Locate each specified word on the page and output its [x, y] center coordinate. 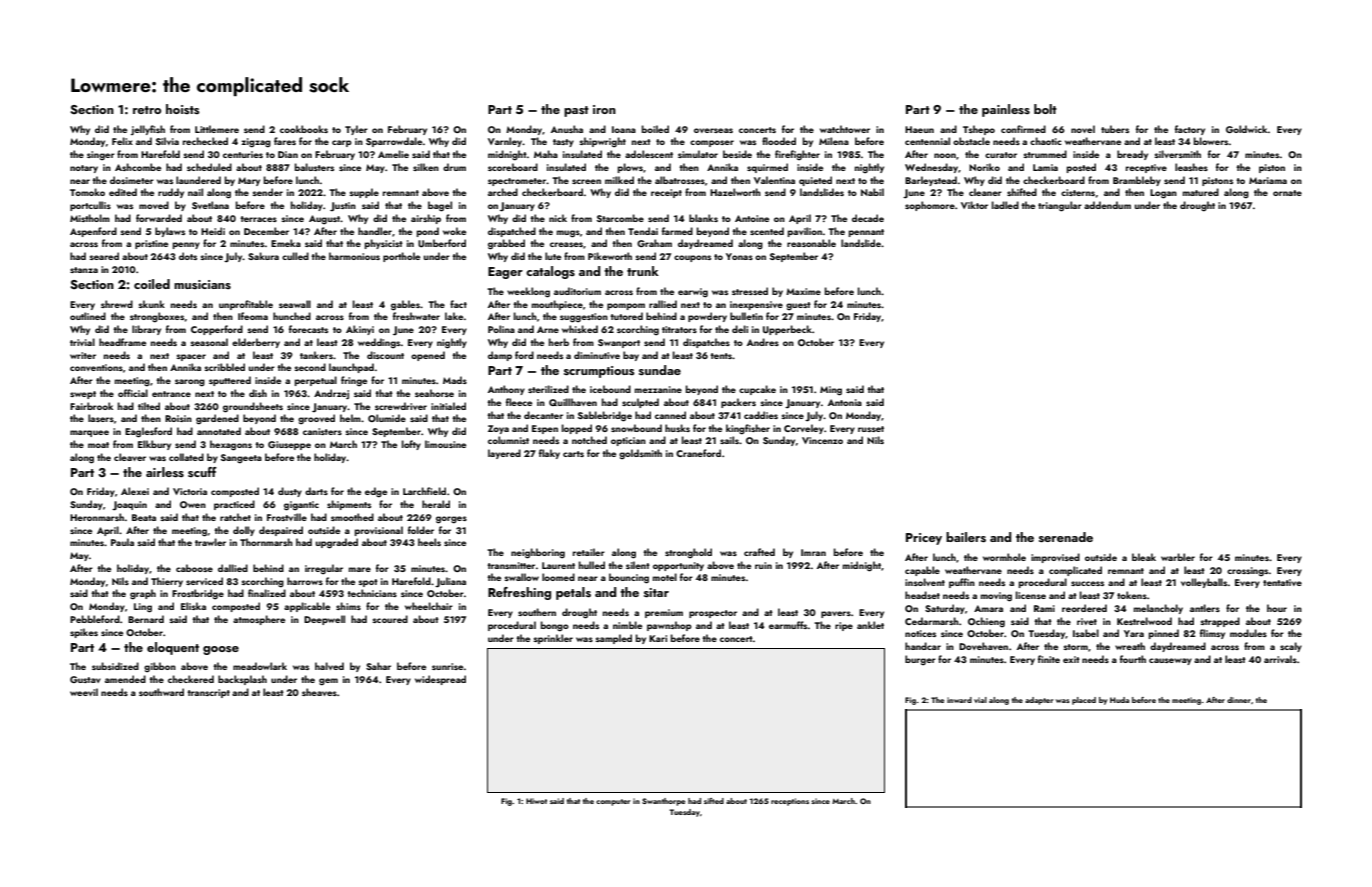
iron [604, 109]
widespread [440, 680]
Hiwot [536, 801]
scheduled [209, 167]
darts [316, 491]
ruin [763, 565]
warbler [1178, 557]
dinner [1239, 700]
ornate [1287, 193]
